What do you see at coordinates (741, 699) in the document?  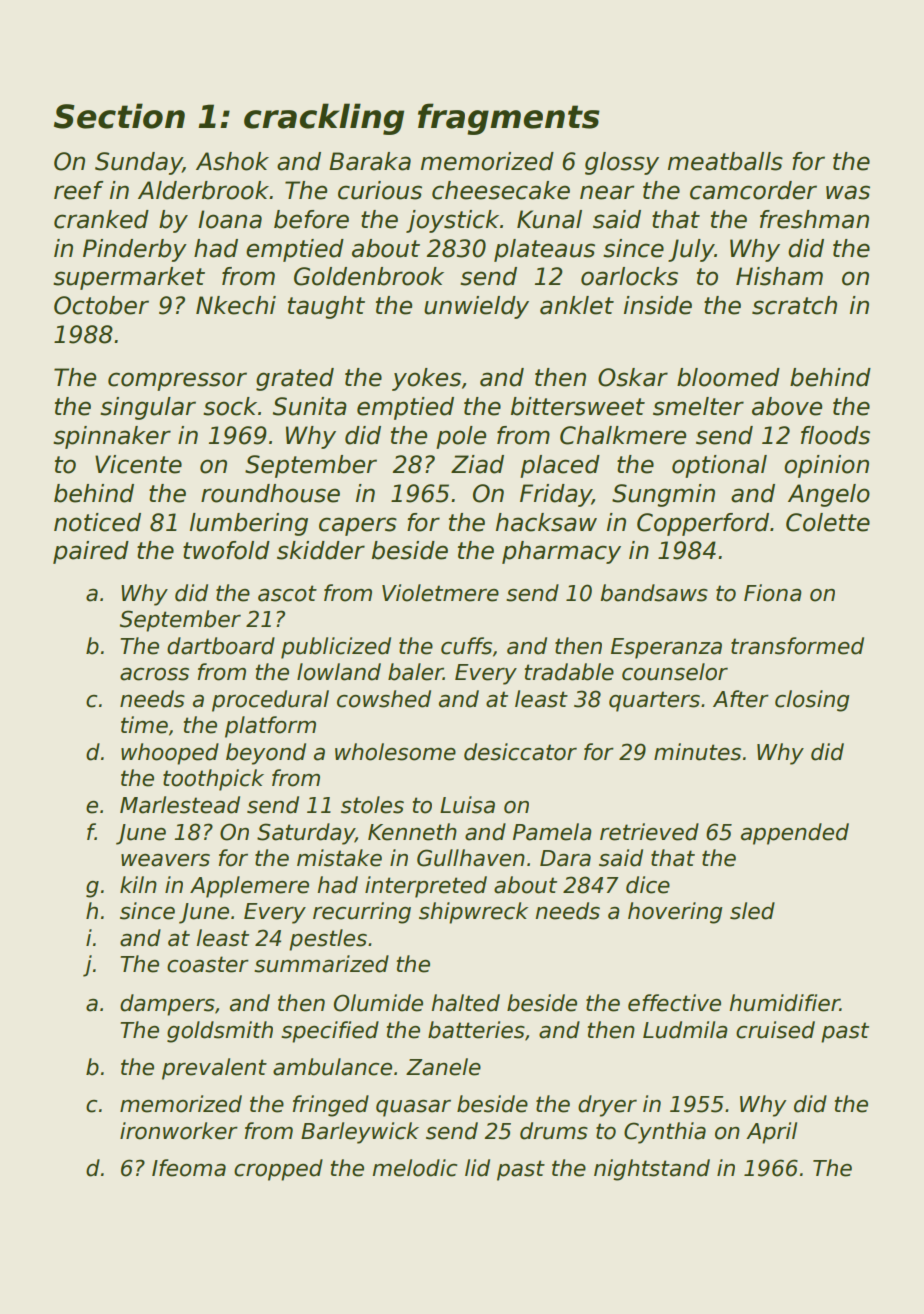 I see `After` at bounding box center [741, 699].
